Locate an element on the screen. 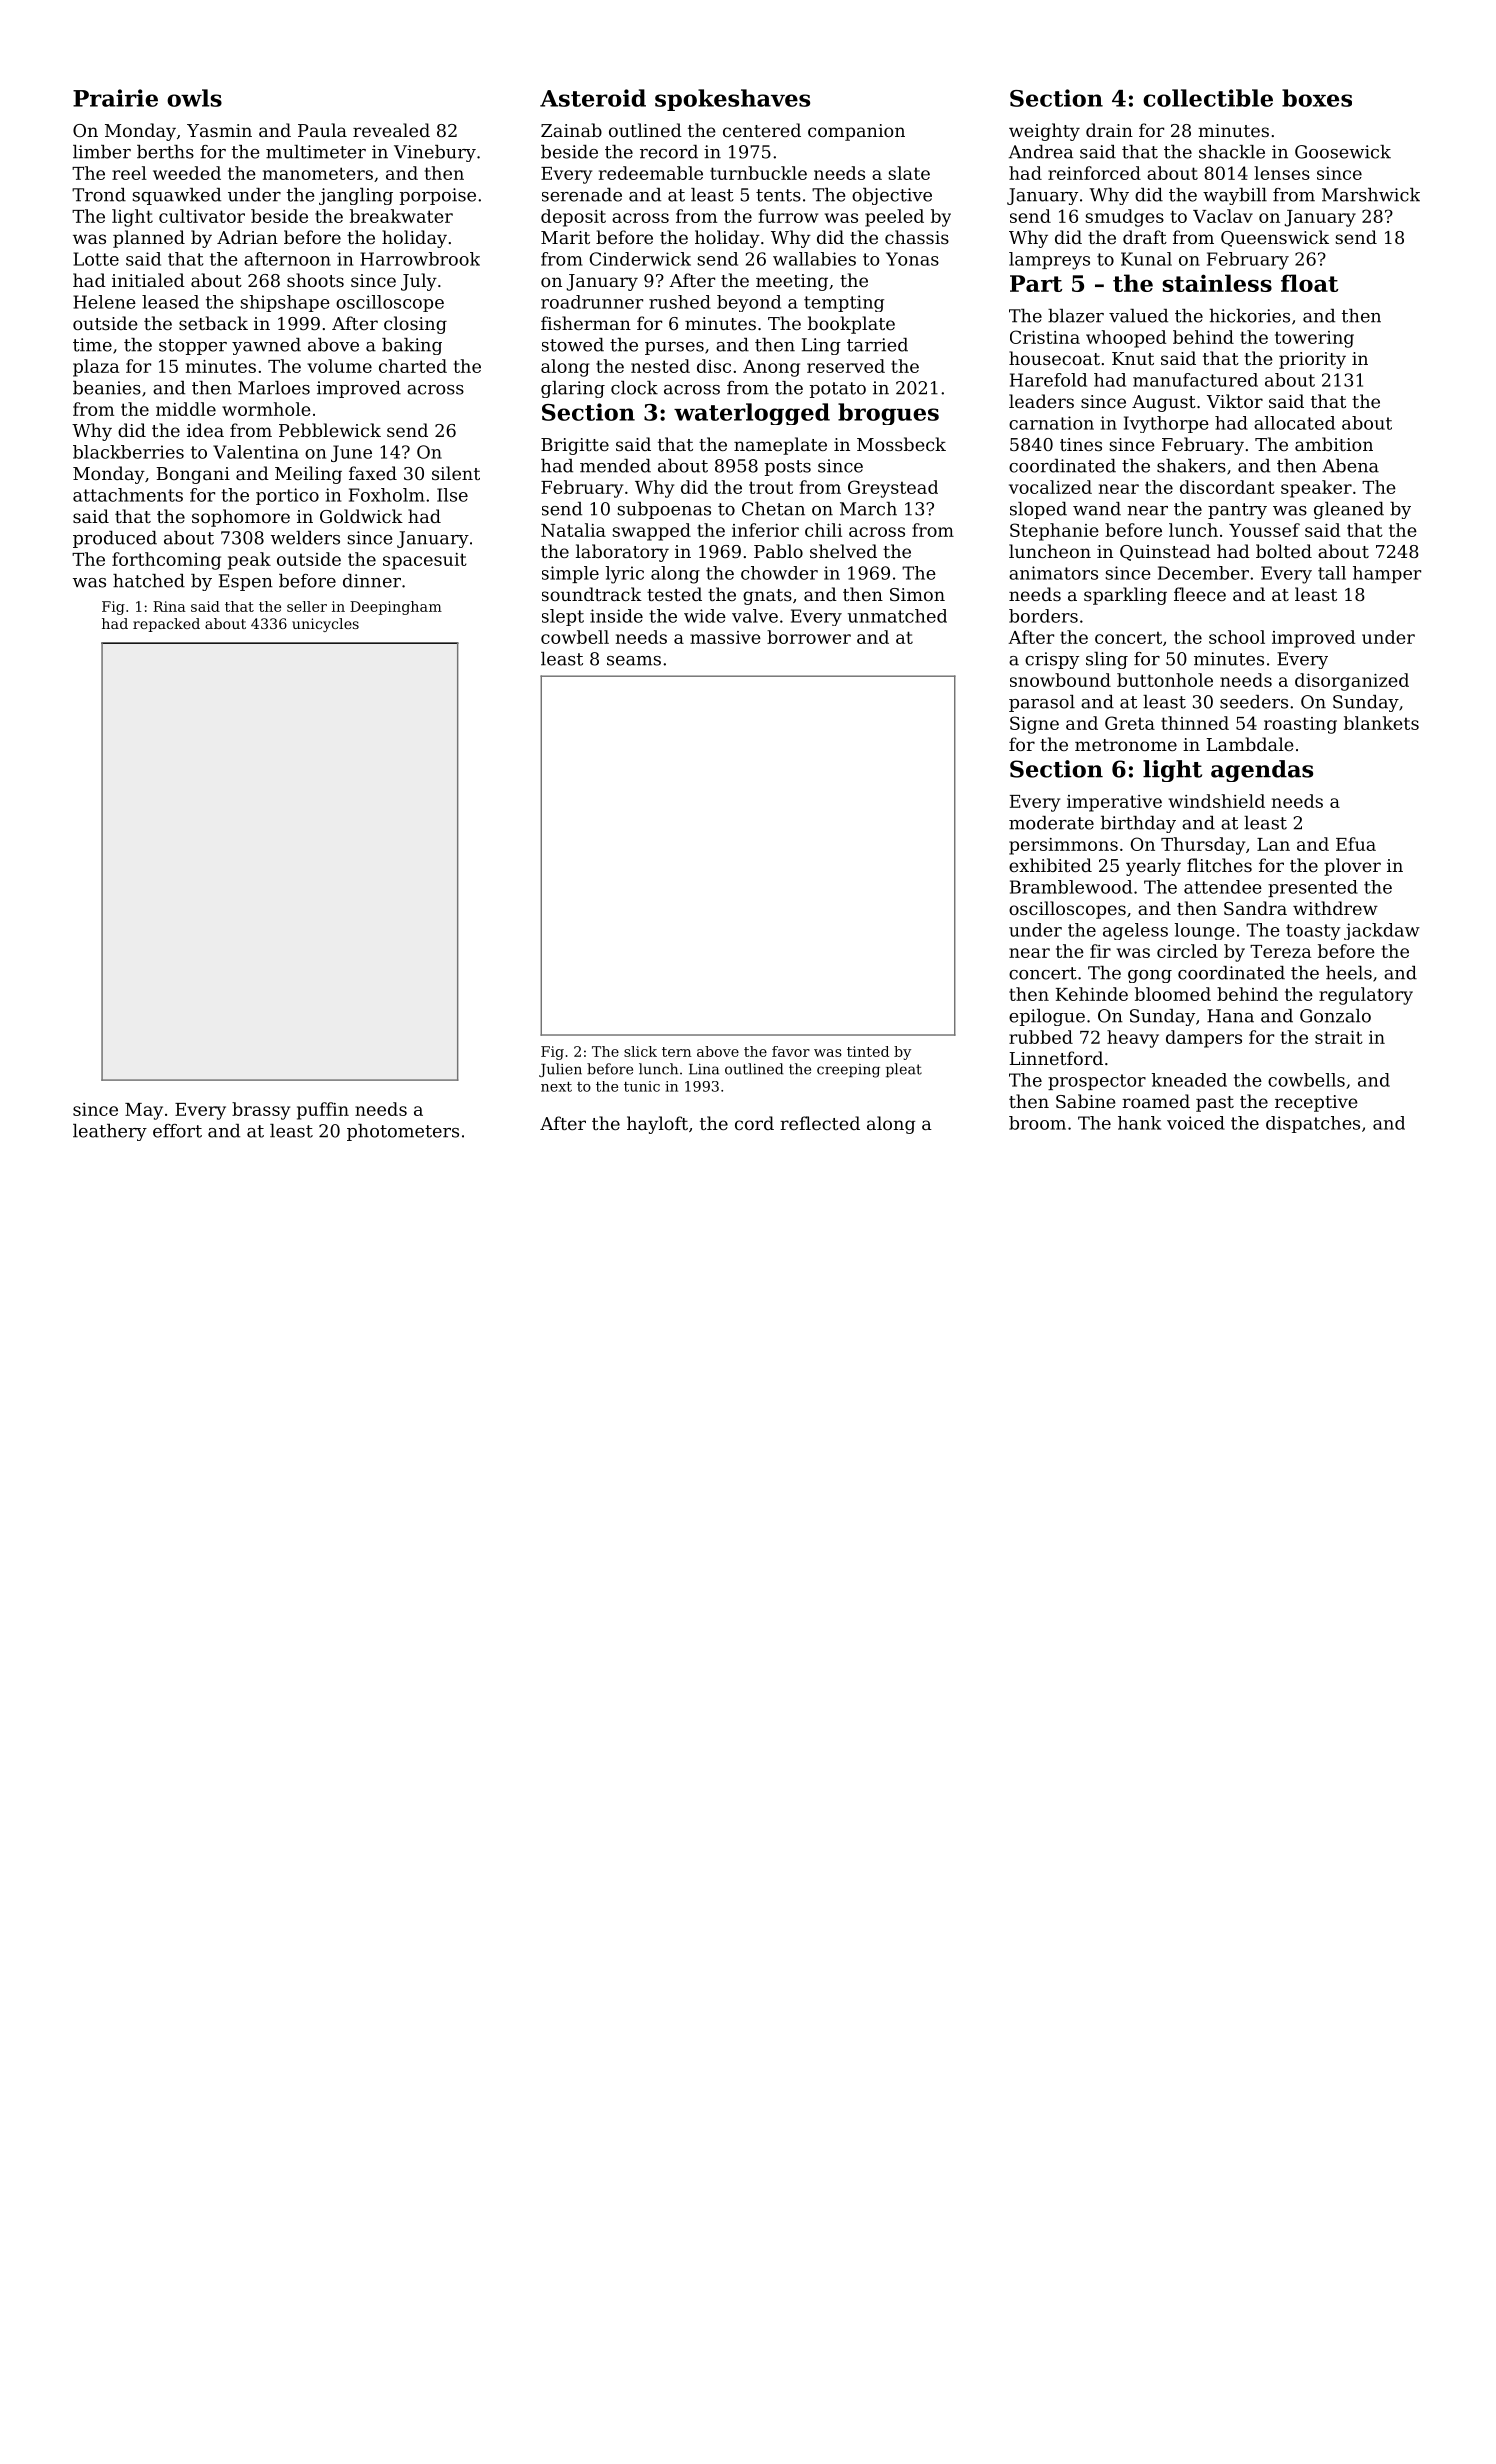  owls is located at coordinates (194, 98).
